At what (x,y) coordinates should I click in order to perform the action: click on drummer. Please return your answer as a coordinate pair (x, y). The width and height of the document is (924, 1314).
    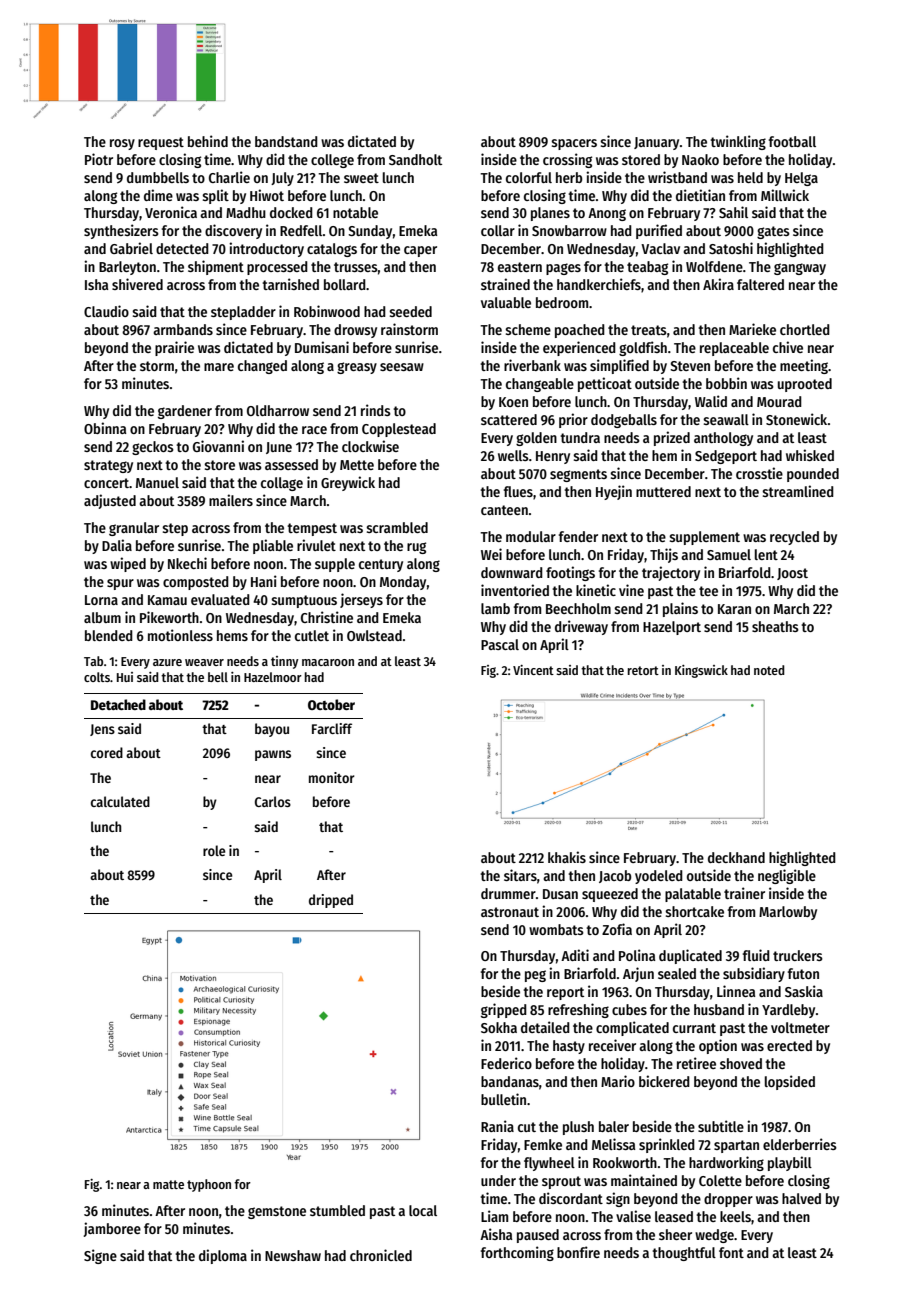
    Looking at the image, I should click on (508, 893).
